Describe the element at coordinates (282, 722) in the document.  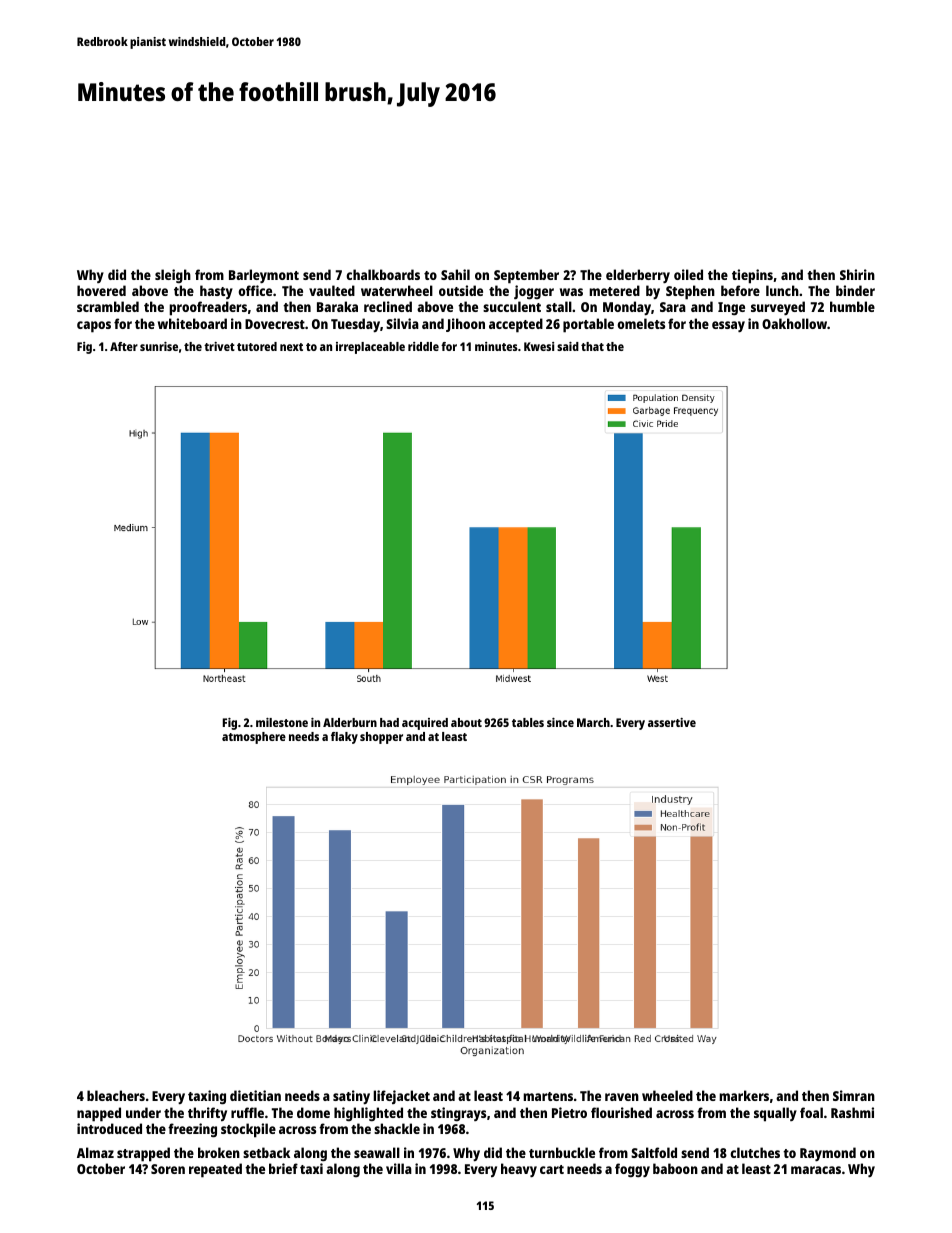
I see `milestone` at that location.
